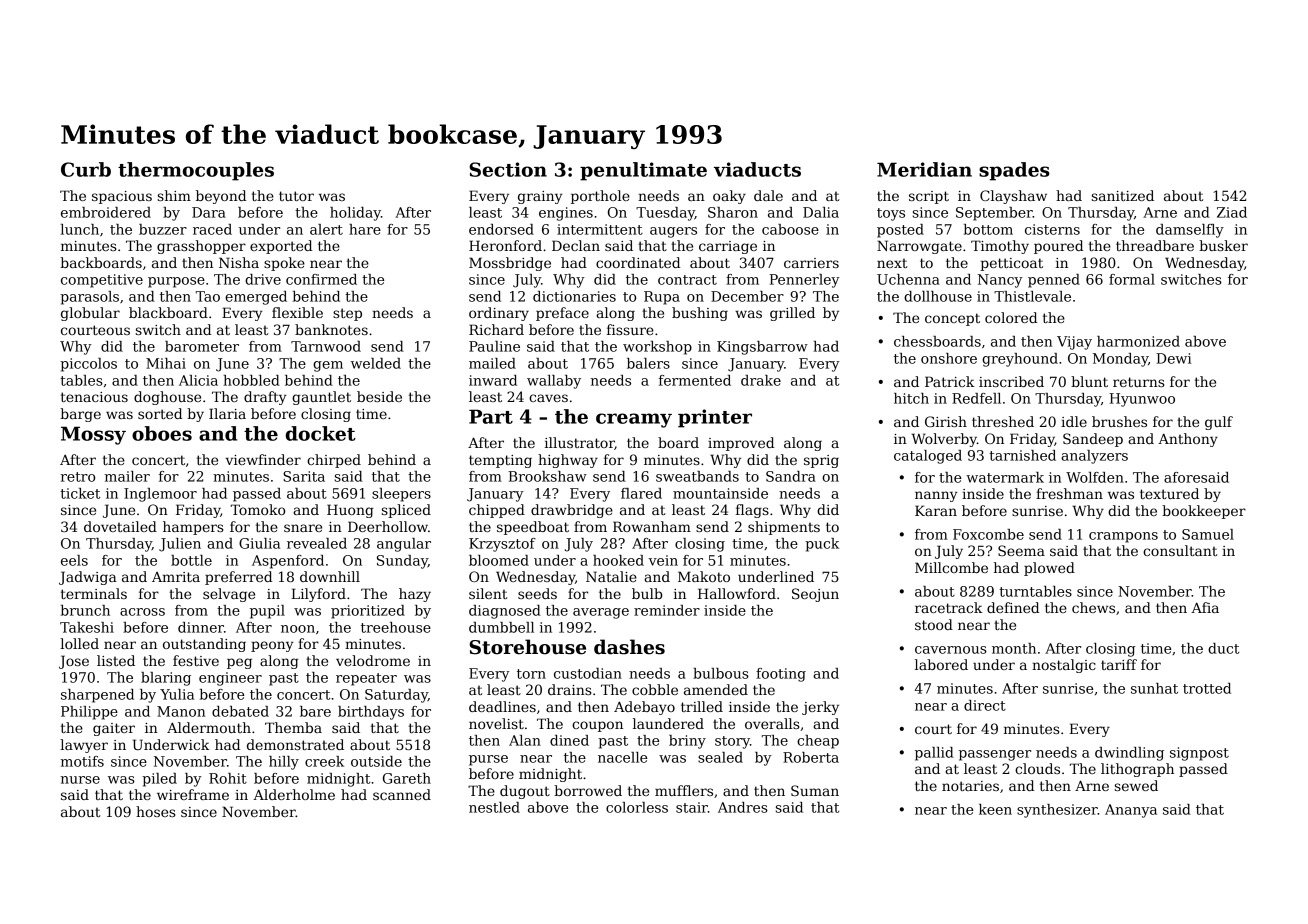 The height and width of the document is (924, 1308). I want to click on lolled, so click(79, 643).
